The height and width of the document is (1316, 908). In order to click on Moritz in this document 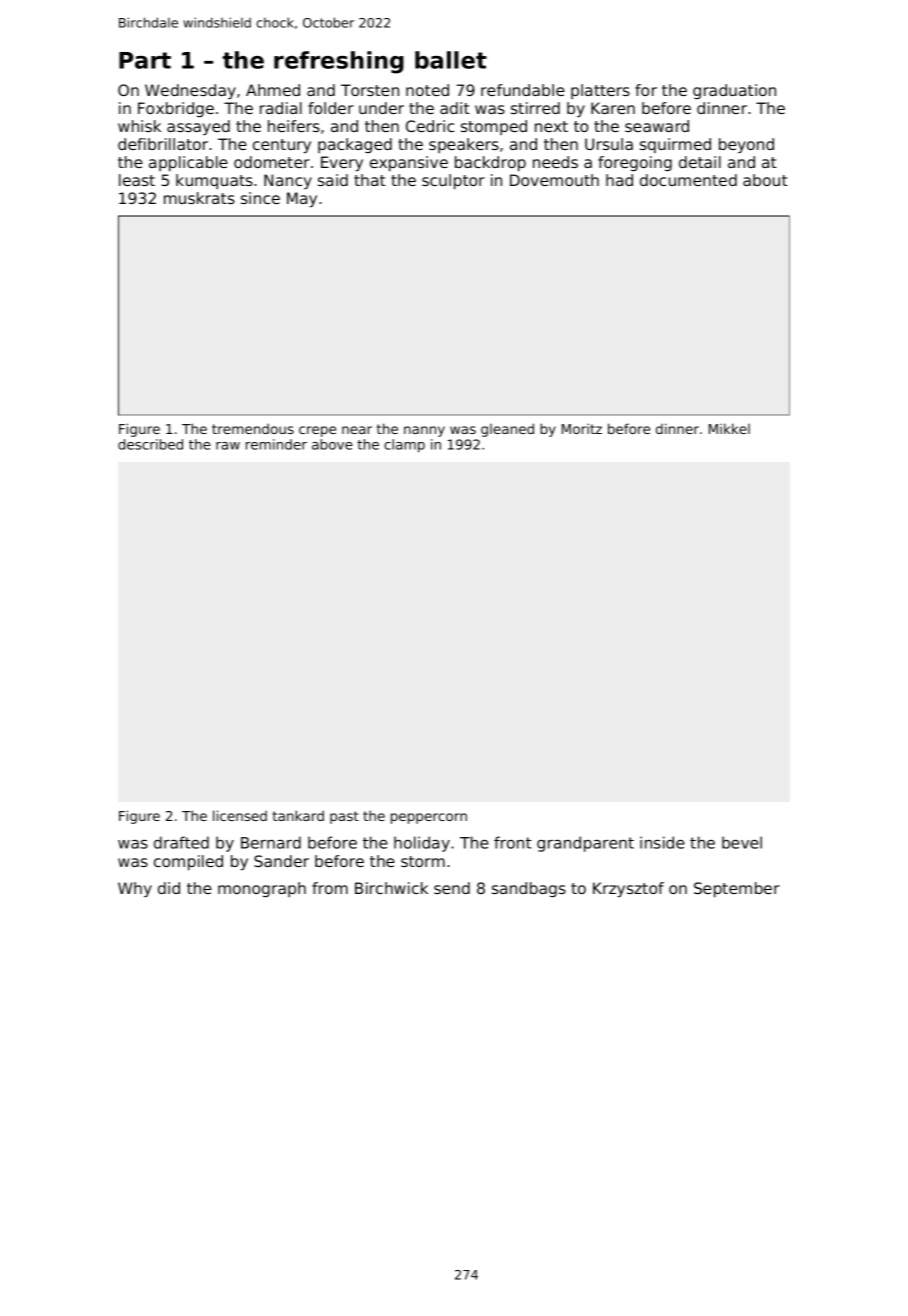, I will do `click(582, 428)`.
